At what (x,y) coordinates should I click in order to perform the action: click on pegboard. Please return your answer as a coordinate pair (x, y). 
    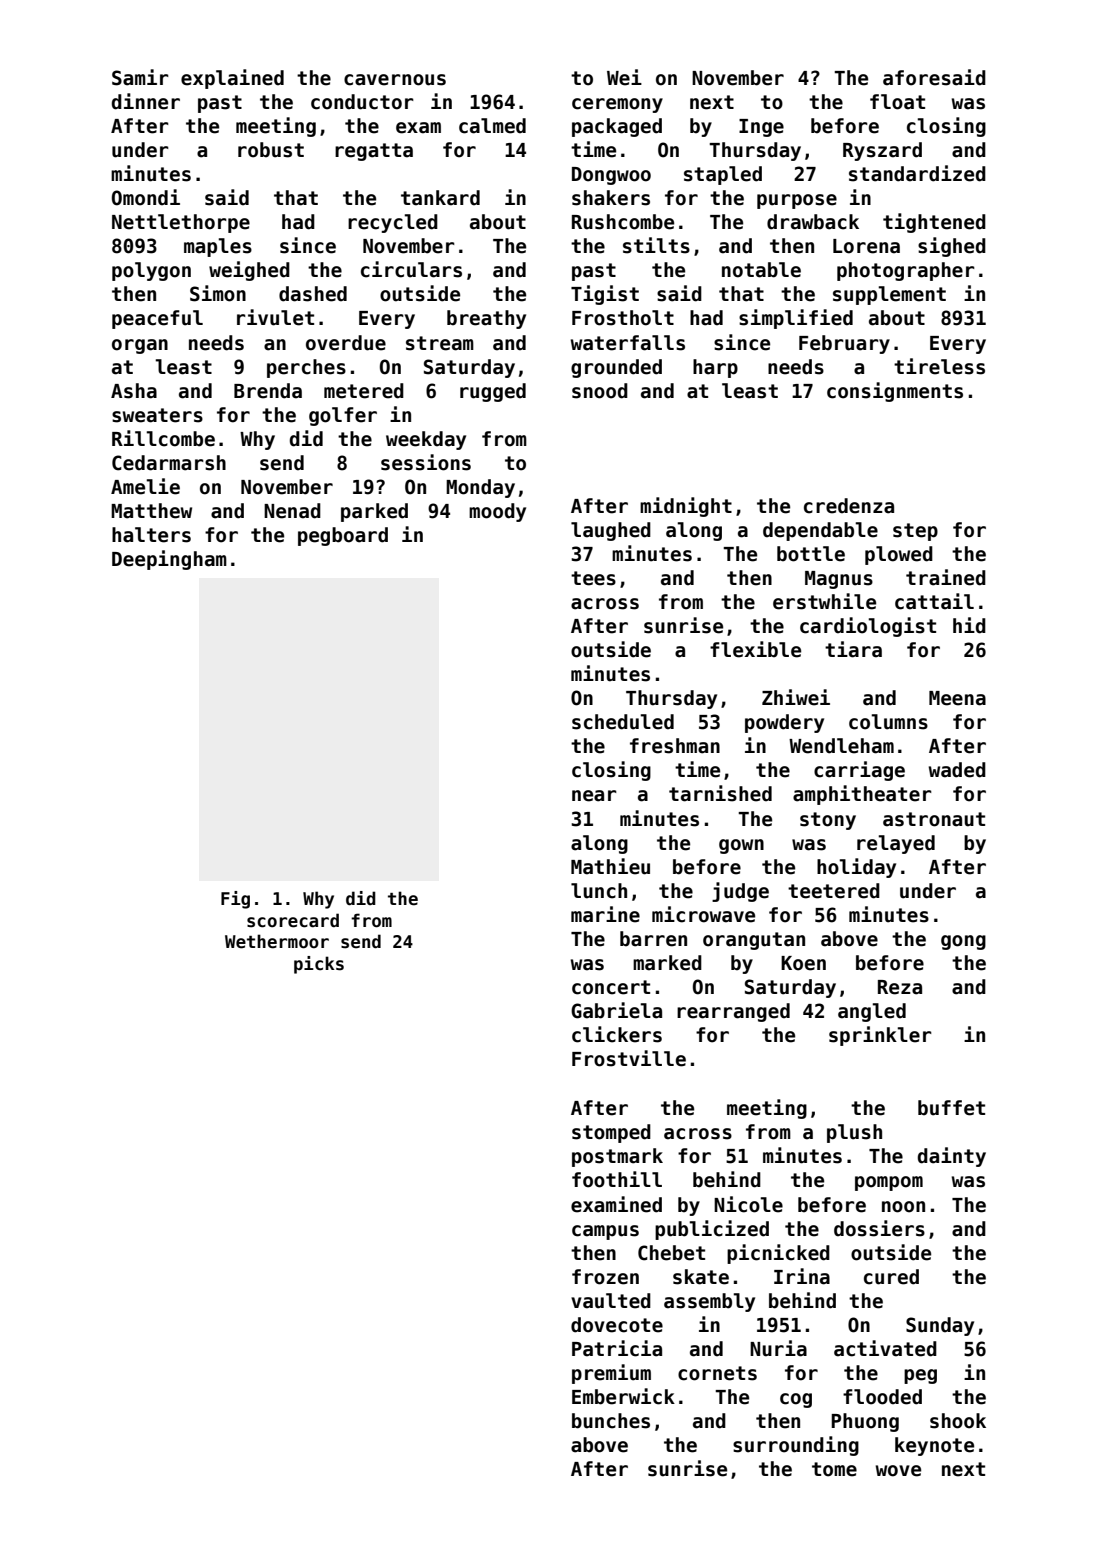
    Looking at the image, I should click on (343, 536).
